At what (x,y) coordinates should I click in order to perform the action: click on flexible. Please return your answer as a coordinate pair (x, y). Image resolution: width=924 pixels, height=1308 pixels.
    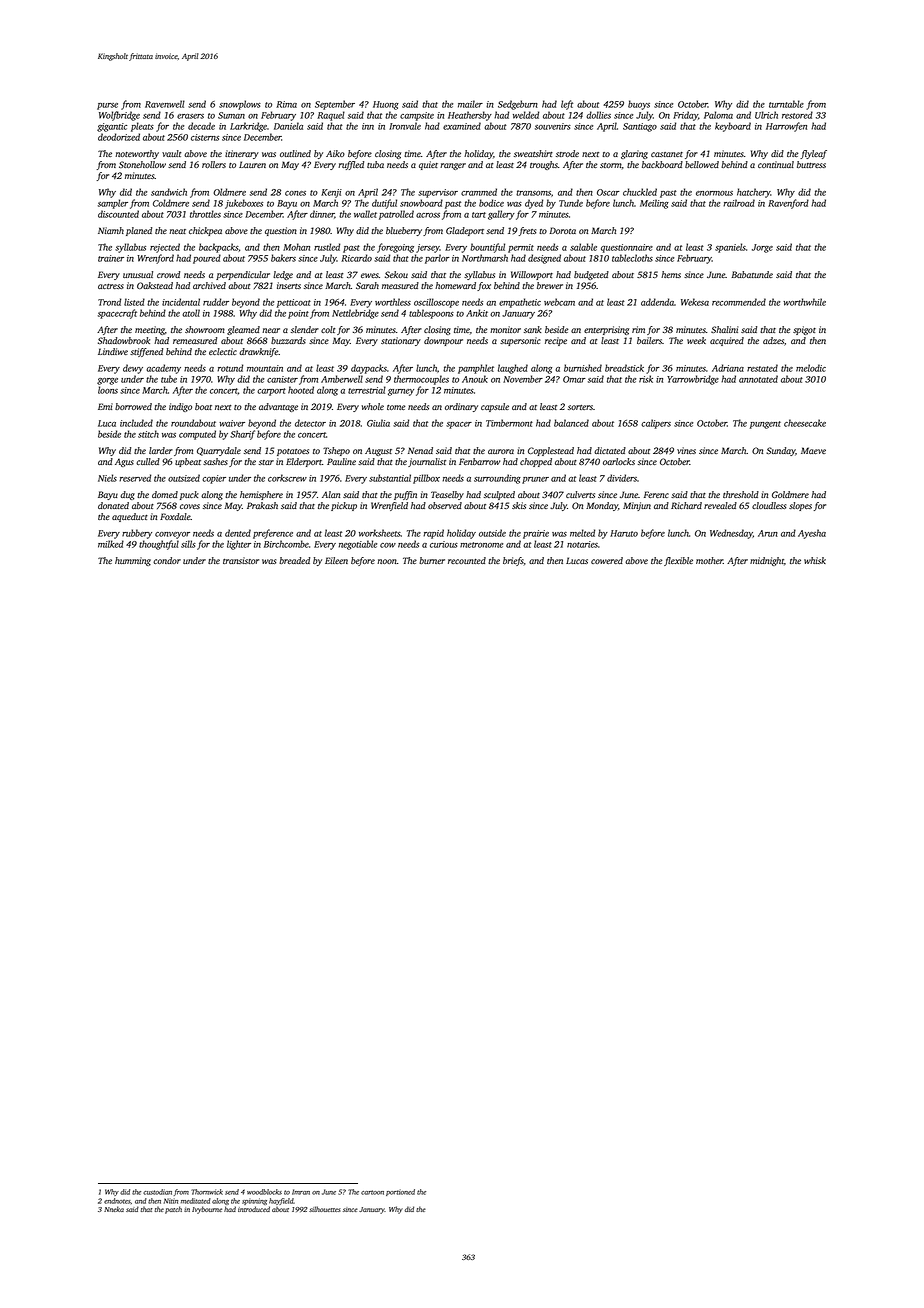
    Looking at the image, I should click on (678, 561).
